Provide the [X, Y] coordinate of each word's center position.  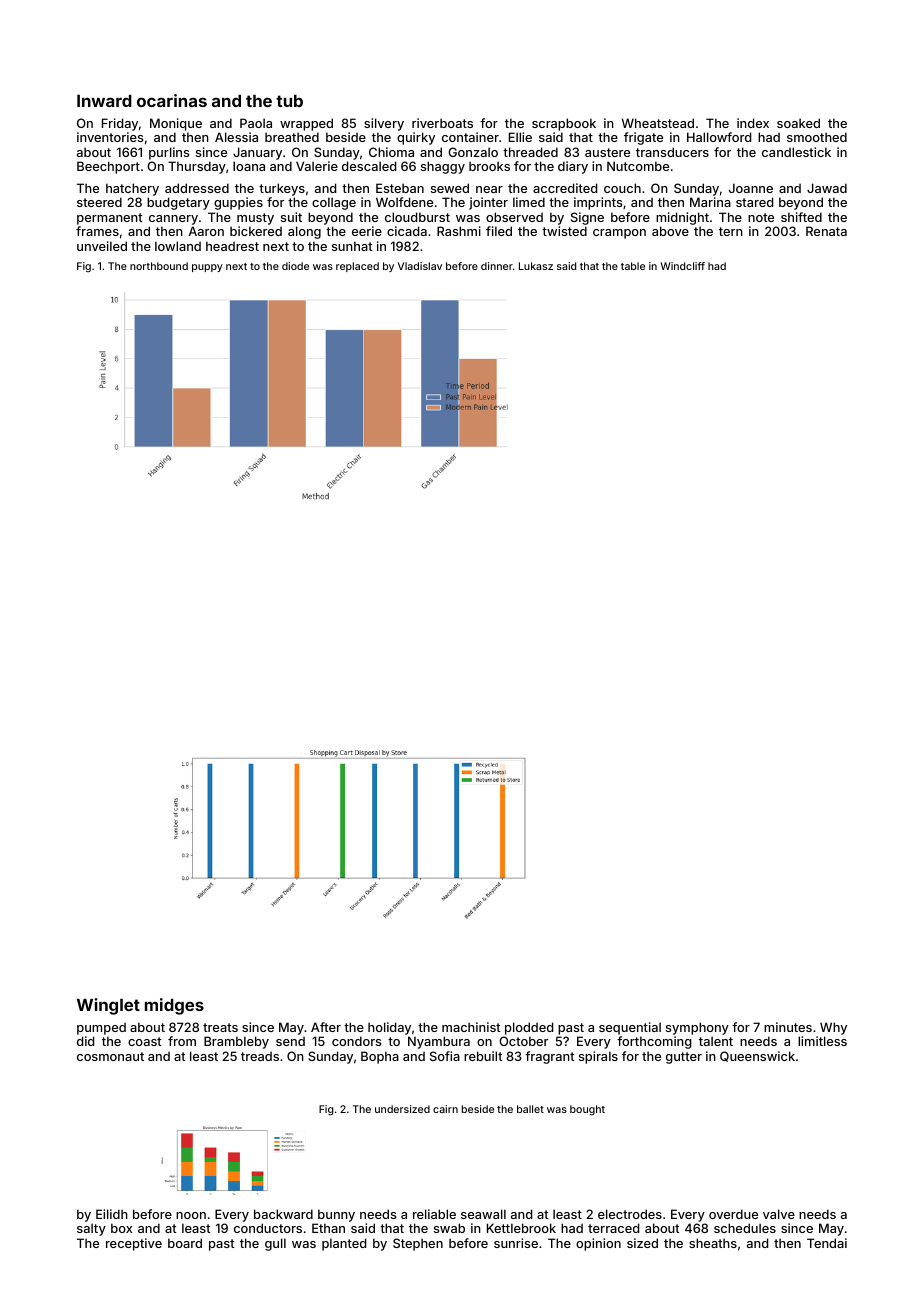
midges [174, 1006]
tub [289, 101]
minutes [788, 1027]
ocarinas [172, 100]
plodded [529, 1028]
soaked [798, 123]
